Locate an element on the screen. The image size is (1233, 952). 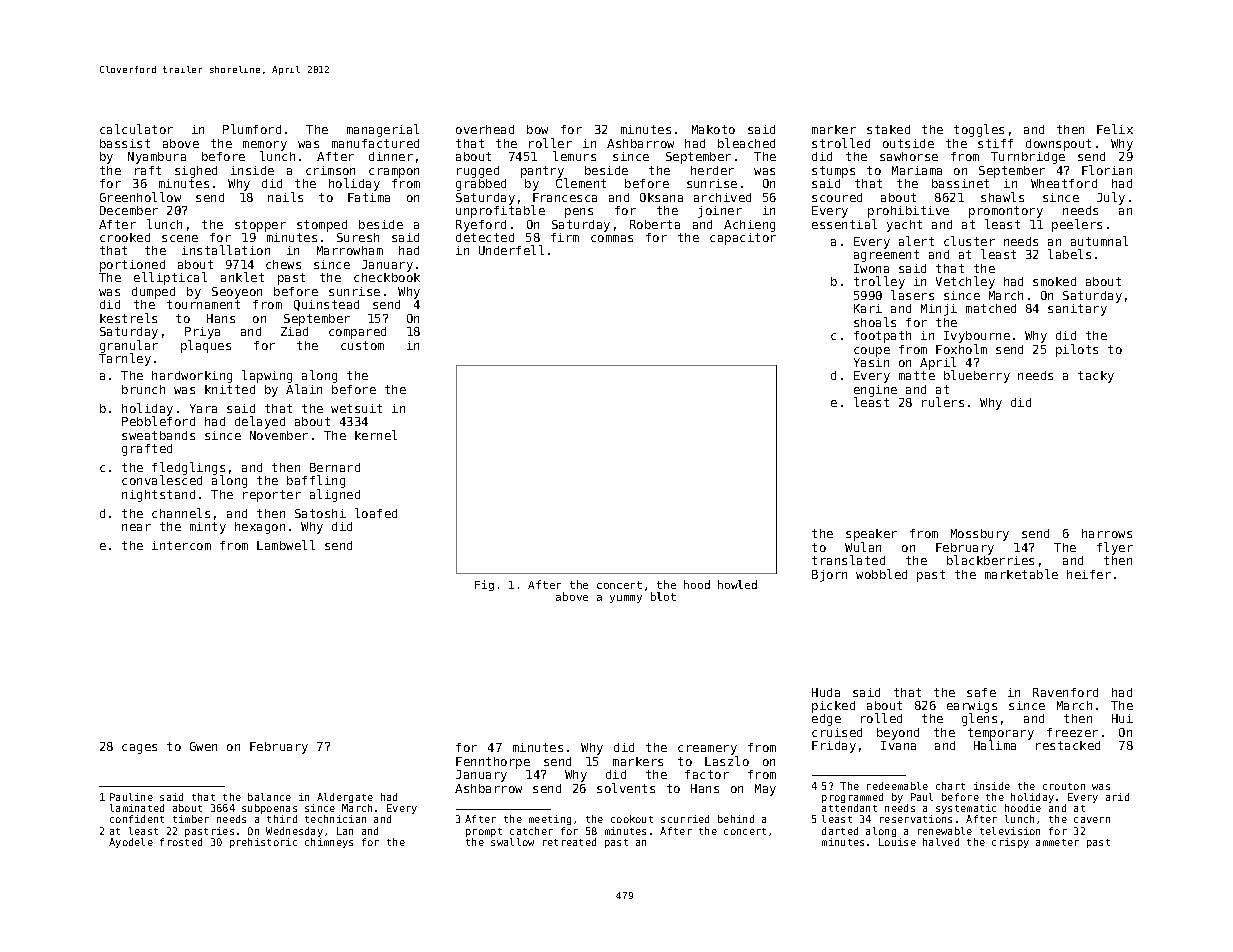
harrows is located at coordinates (1107, 533).
